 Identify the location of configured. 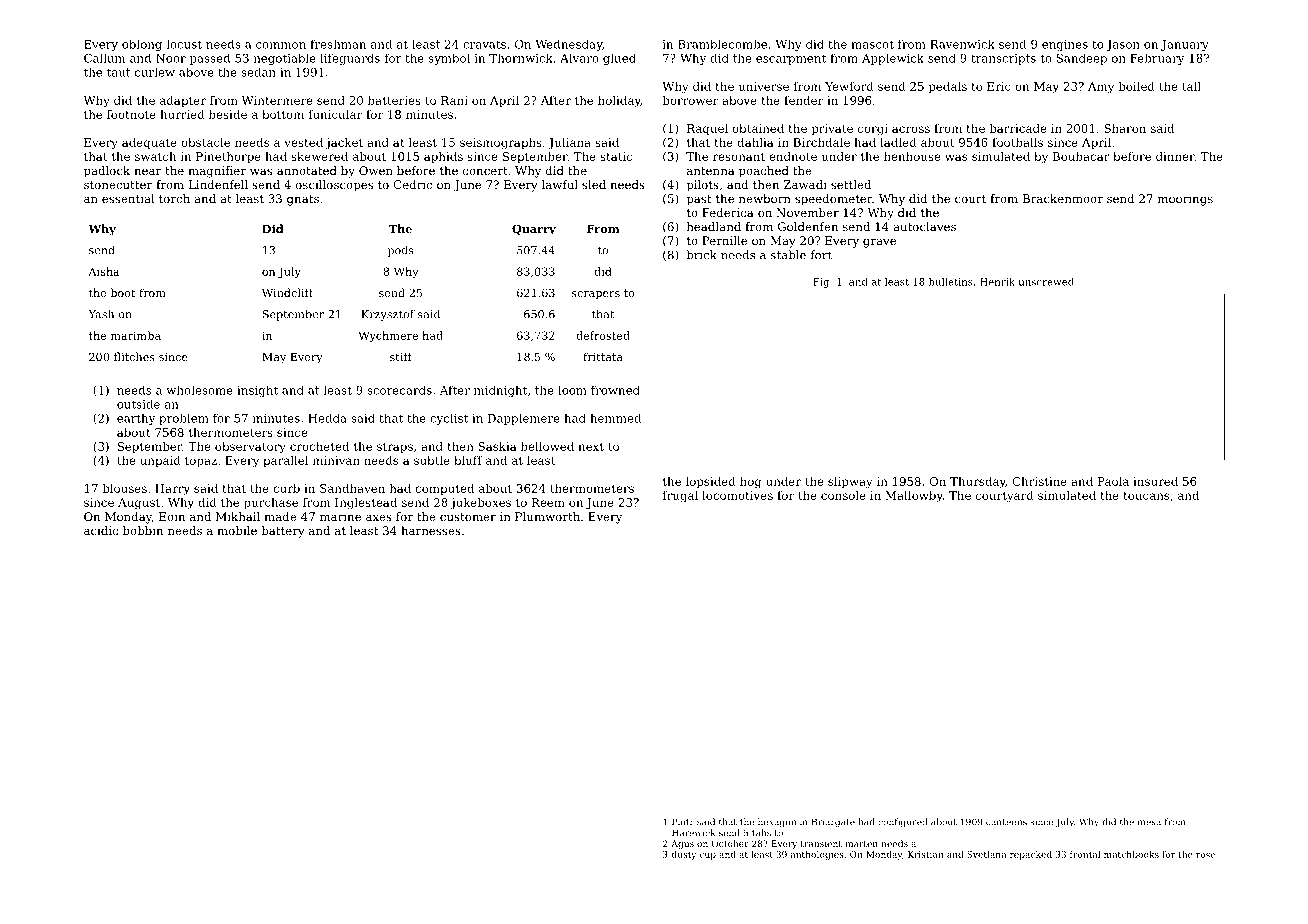
(902, 822).
